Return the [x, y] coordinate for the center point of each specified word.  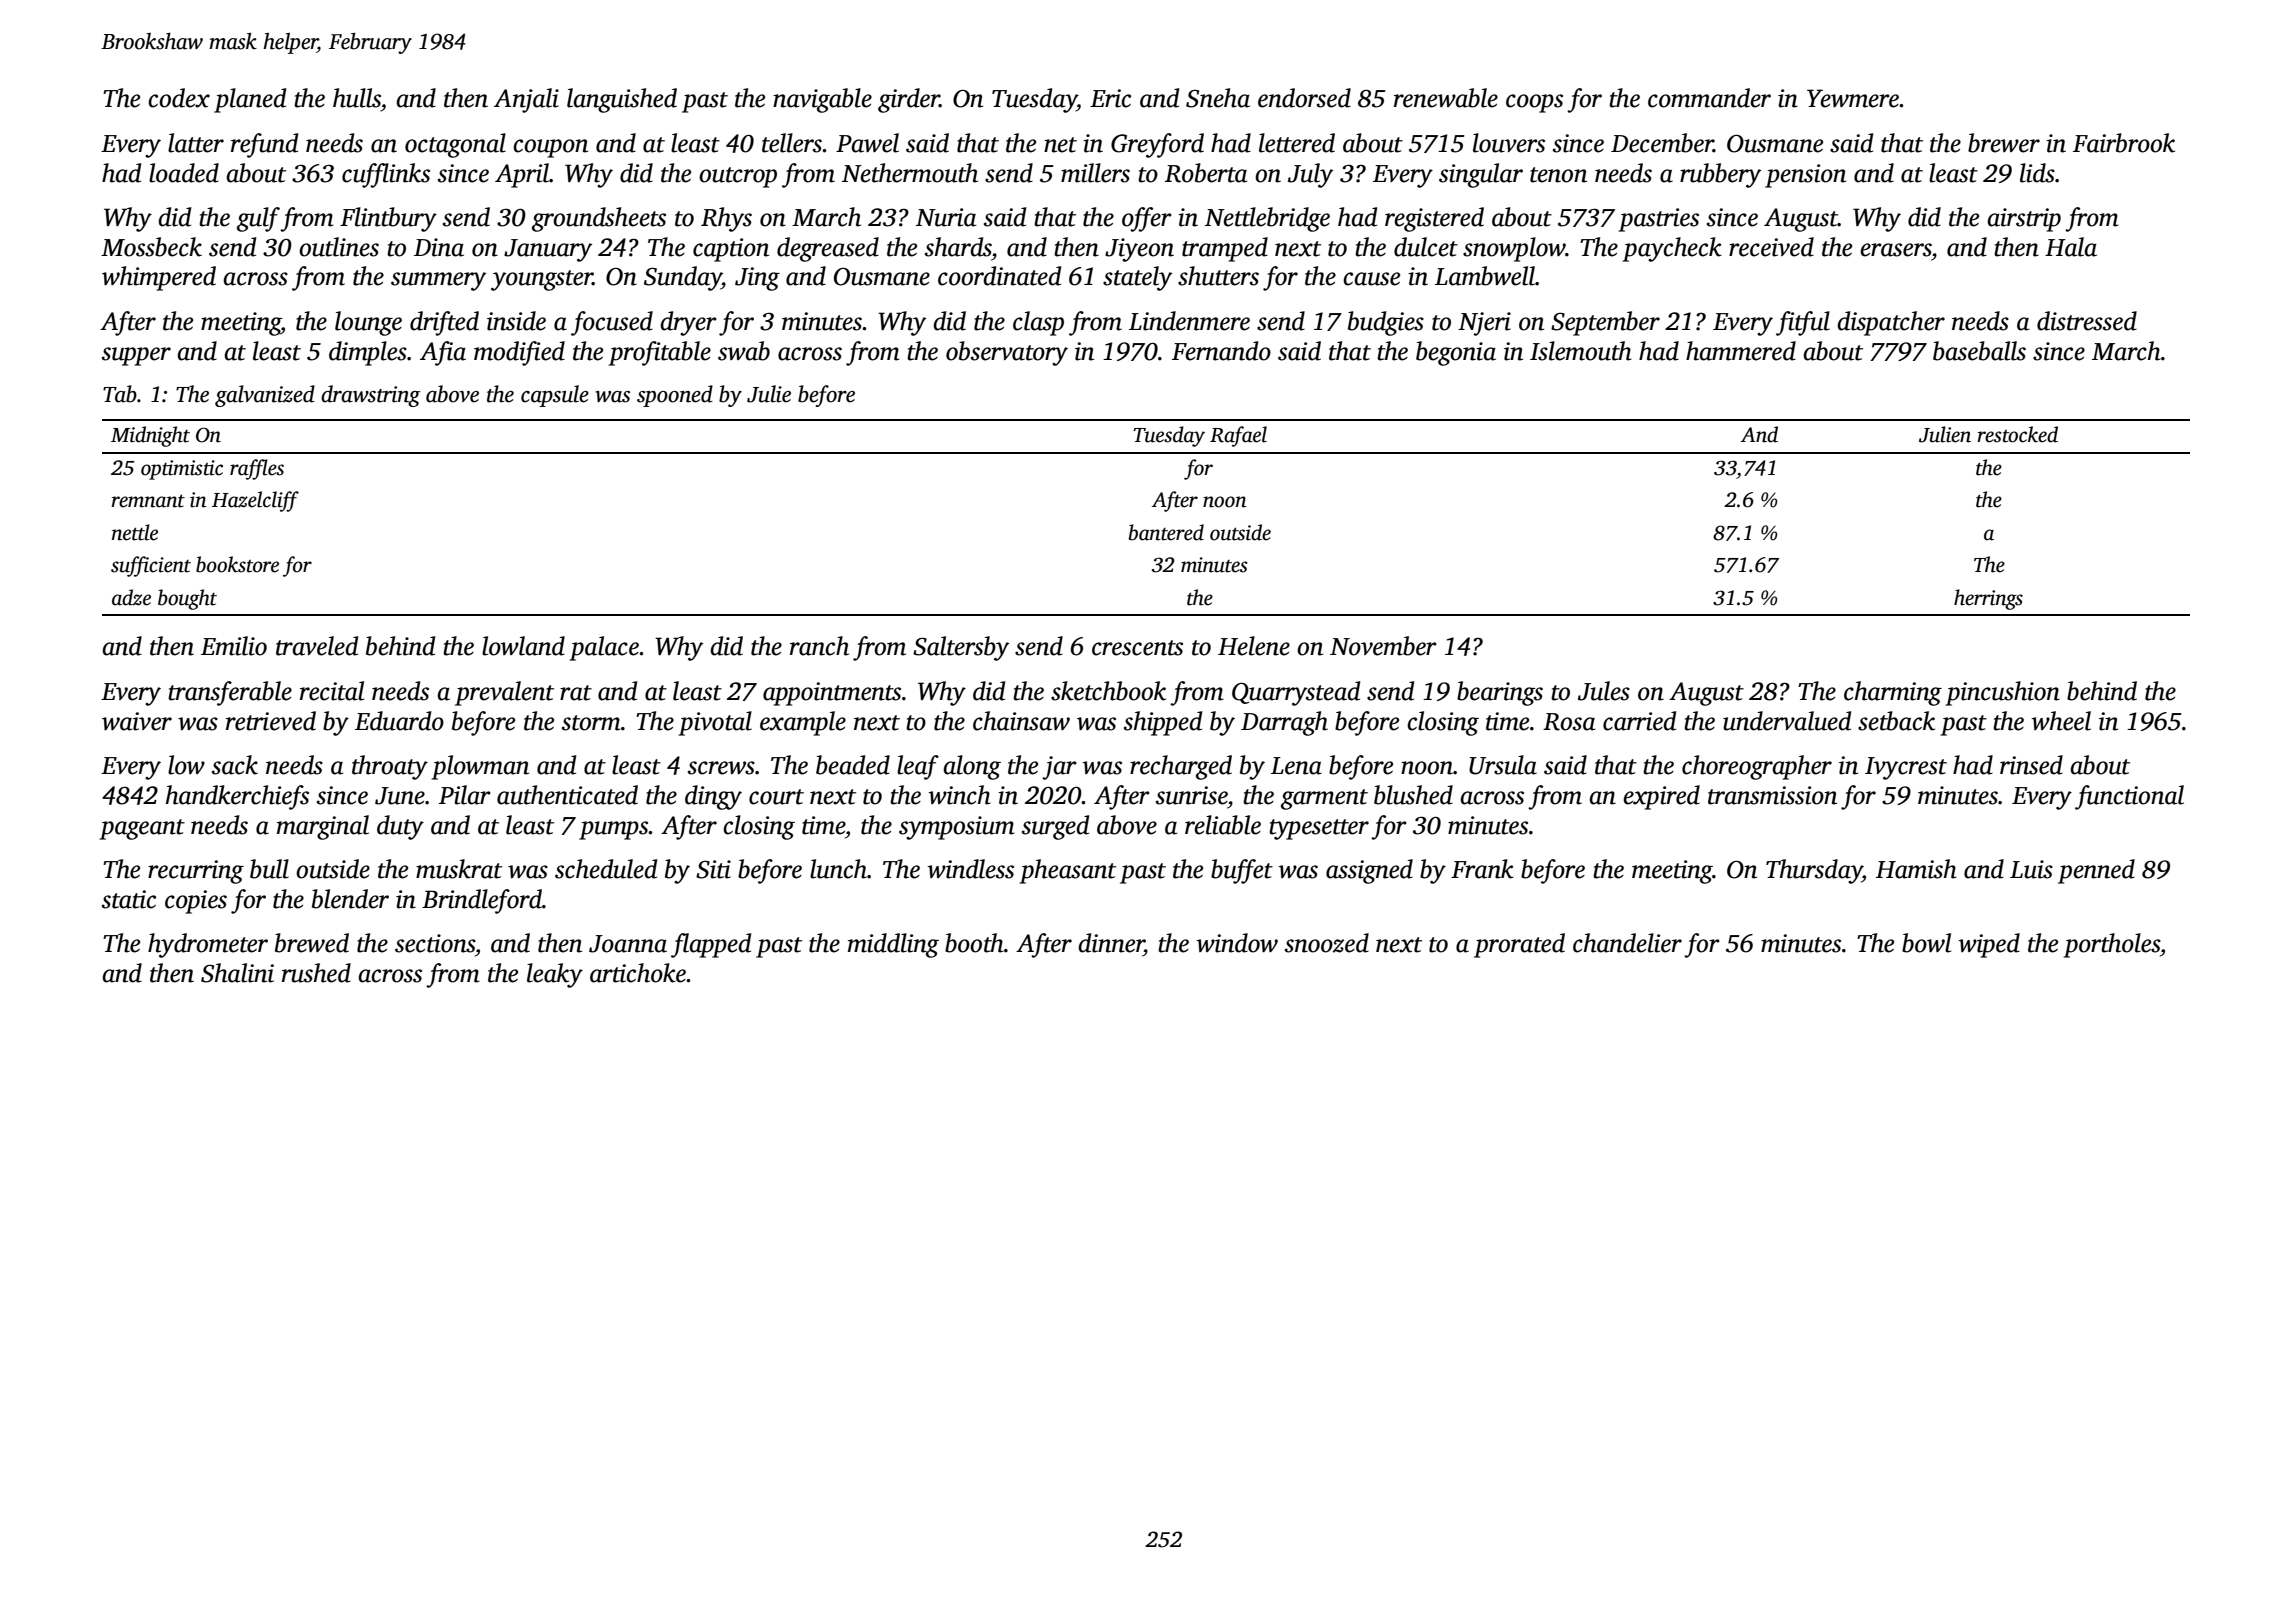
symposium [957, 828]
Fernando [1221, 351]
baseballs [1979, 351]
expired [1661, 797]
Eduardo [399, 721]
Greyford [1157, 145]
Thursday [1814, 871]
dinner [1111, 943]
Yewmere [1853, 98]
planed [250, 100]
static [129, 899]
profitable [660, 353]
